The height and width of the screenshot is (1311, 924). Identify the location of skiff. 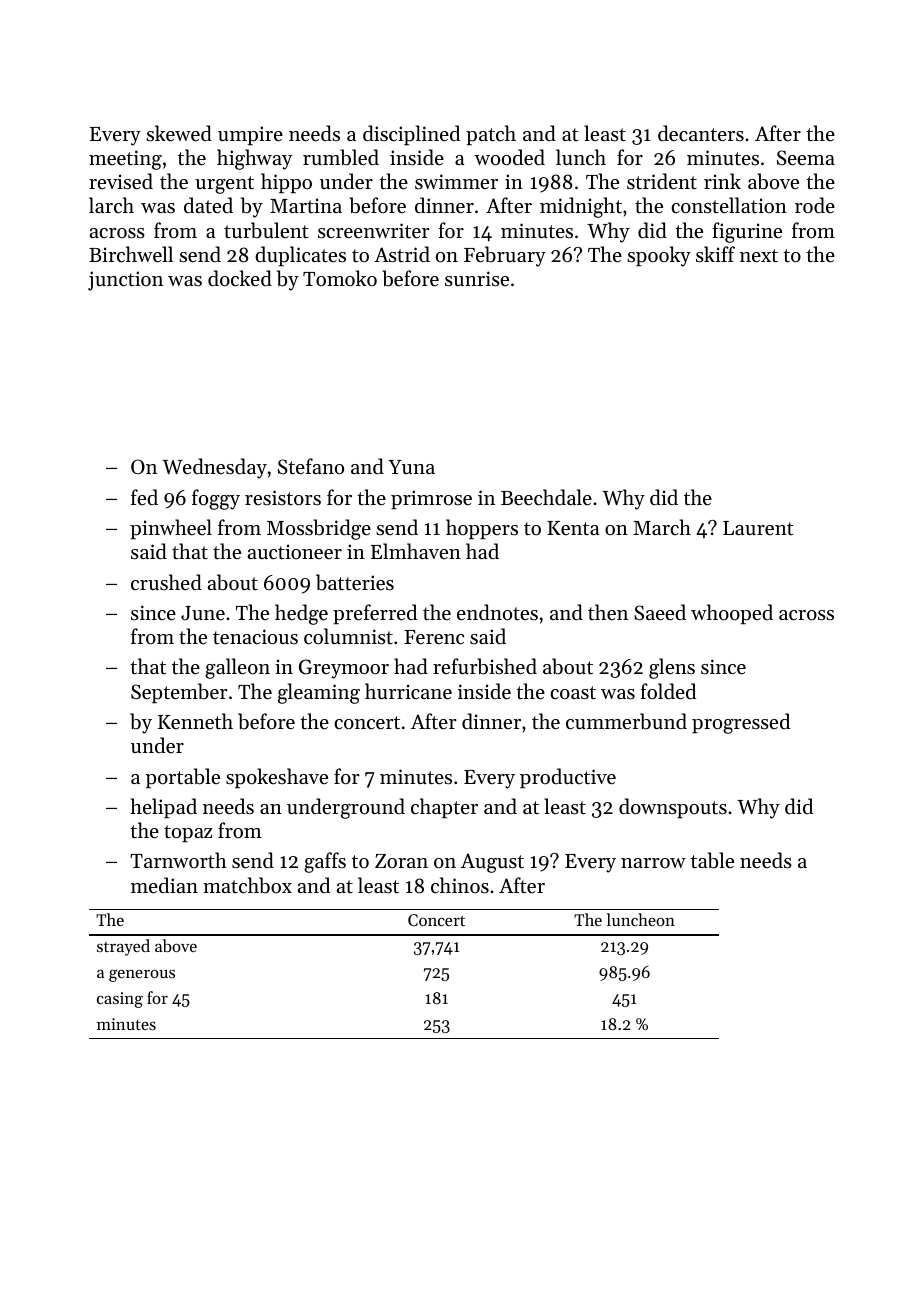
(715, 254).
